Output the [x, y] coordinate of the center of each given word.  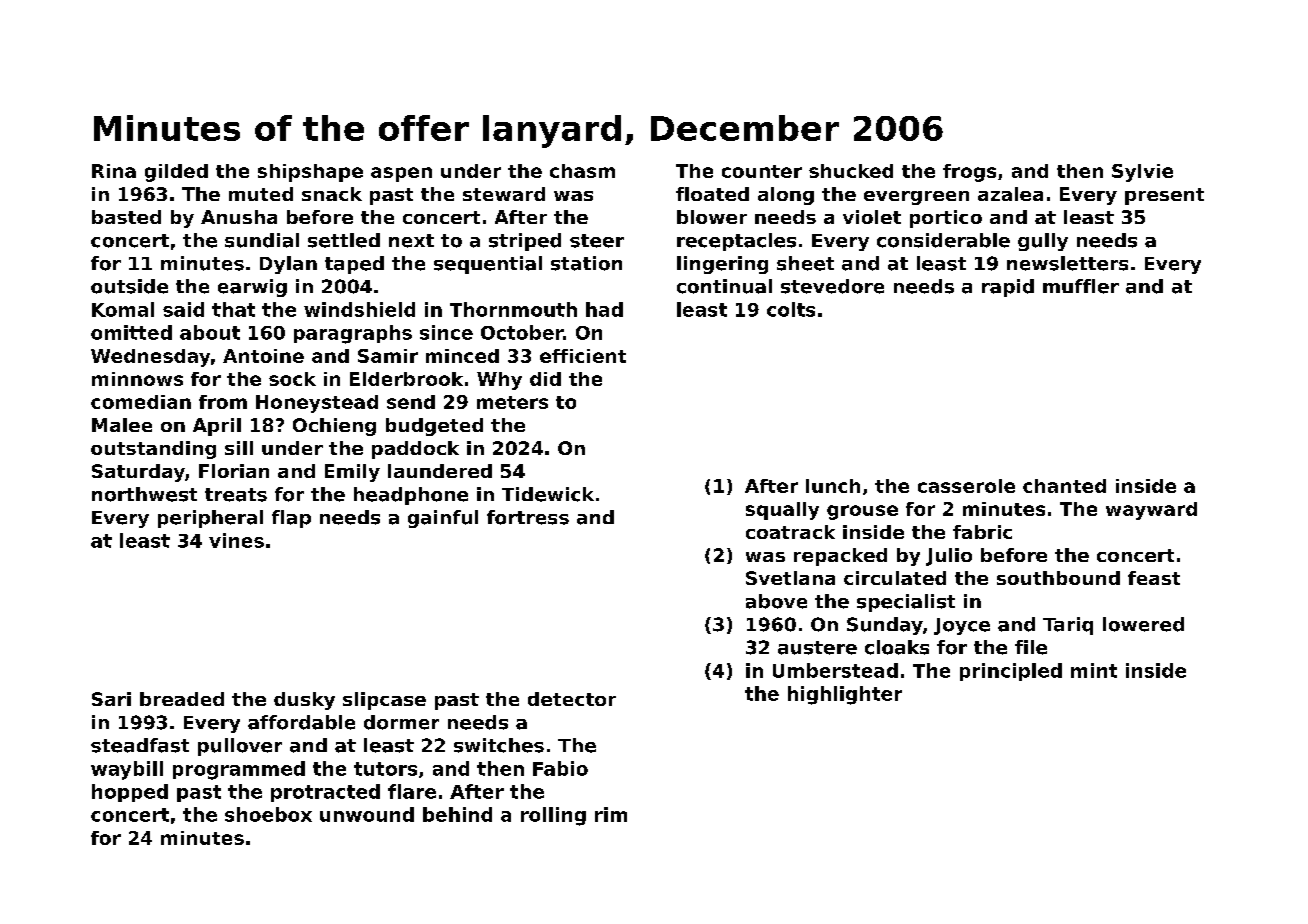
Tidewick [548, 494]
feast [1154, 578]
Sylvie [1142, 173]
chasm [582, 171]
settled [344, 240]
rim [611, 814]
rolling [553, 816]
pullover [240, 747]
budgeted [434, 427]
